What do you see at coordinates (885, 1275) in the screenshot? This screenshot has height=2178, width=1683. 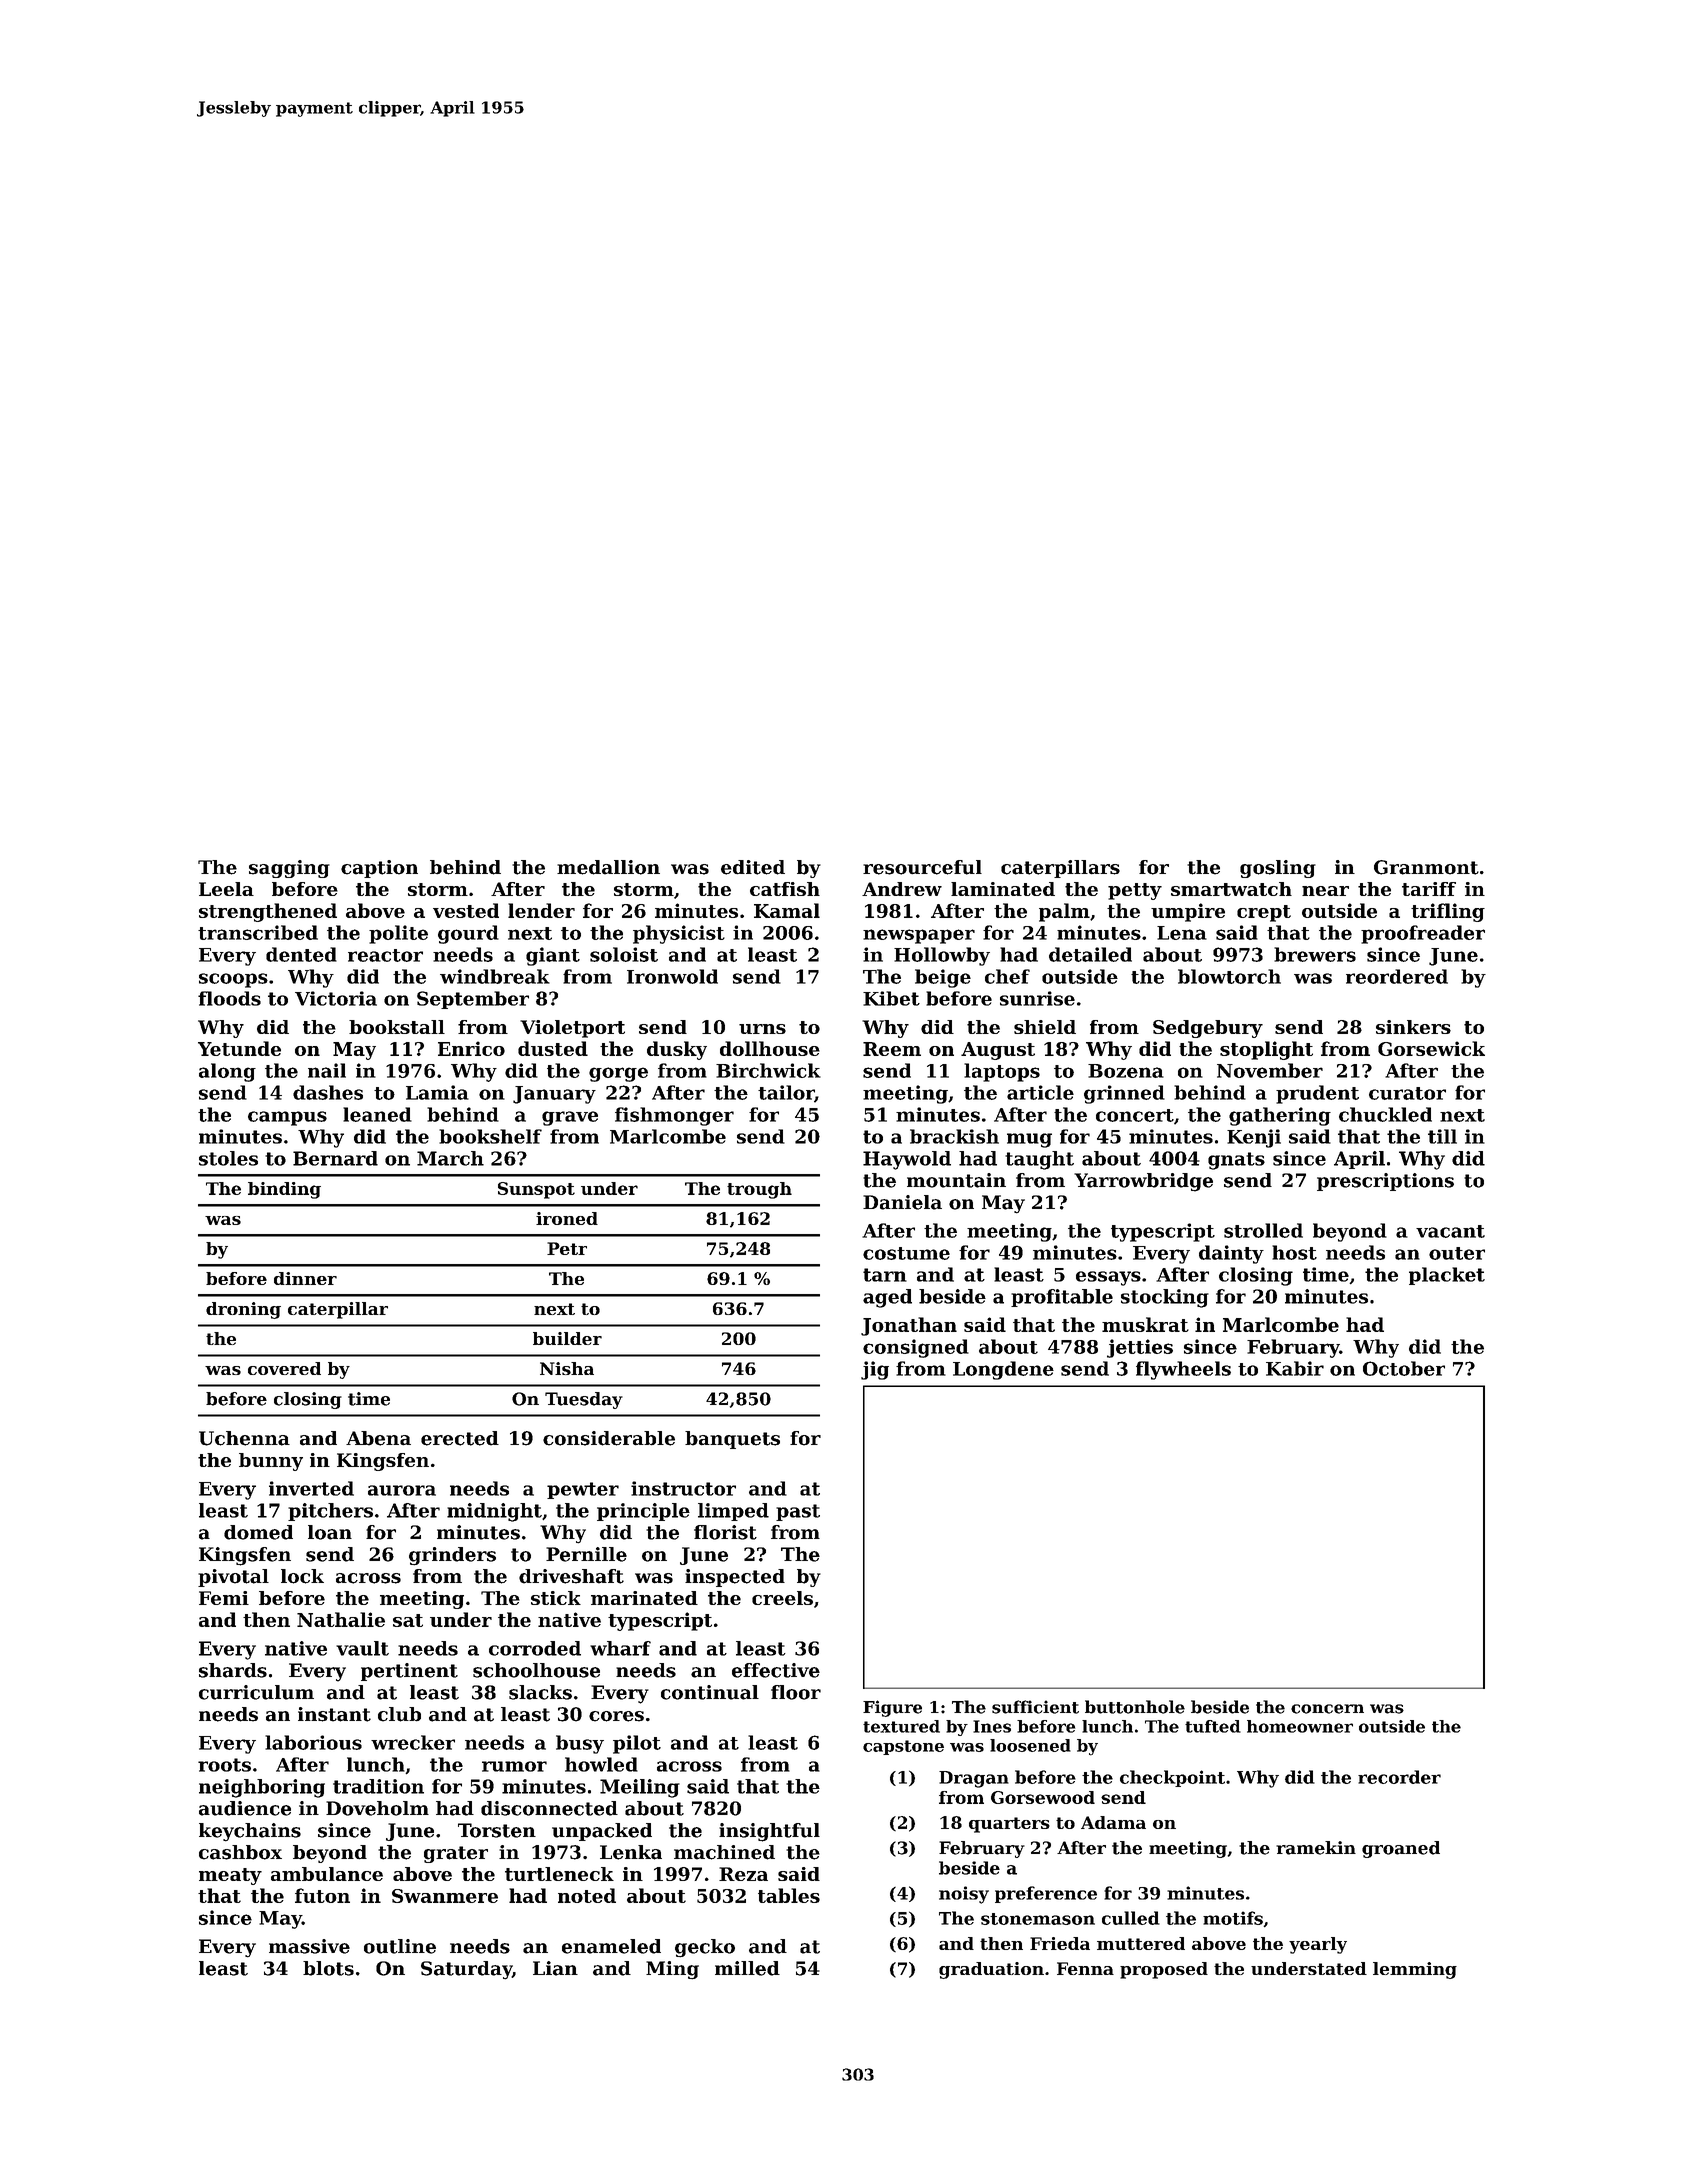 I see `tarn` at bounding box center [885, 1275].
